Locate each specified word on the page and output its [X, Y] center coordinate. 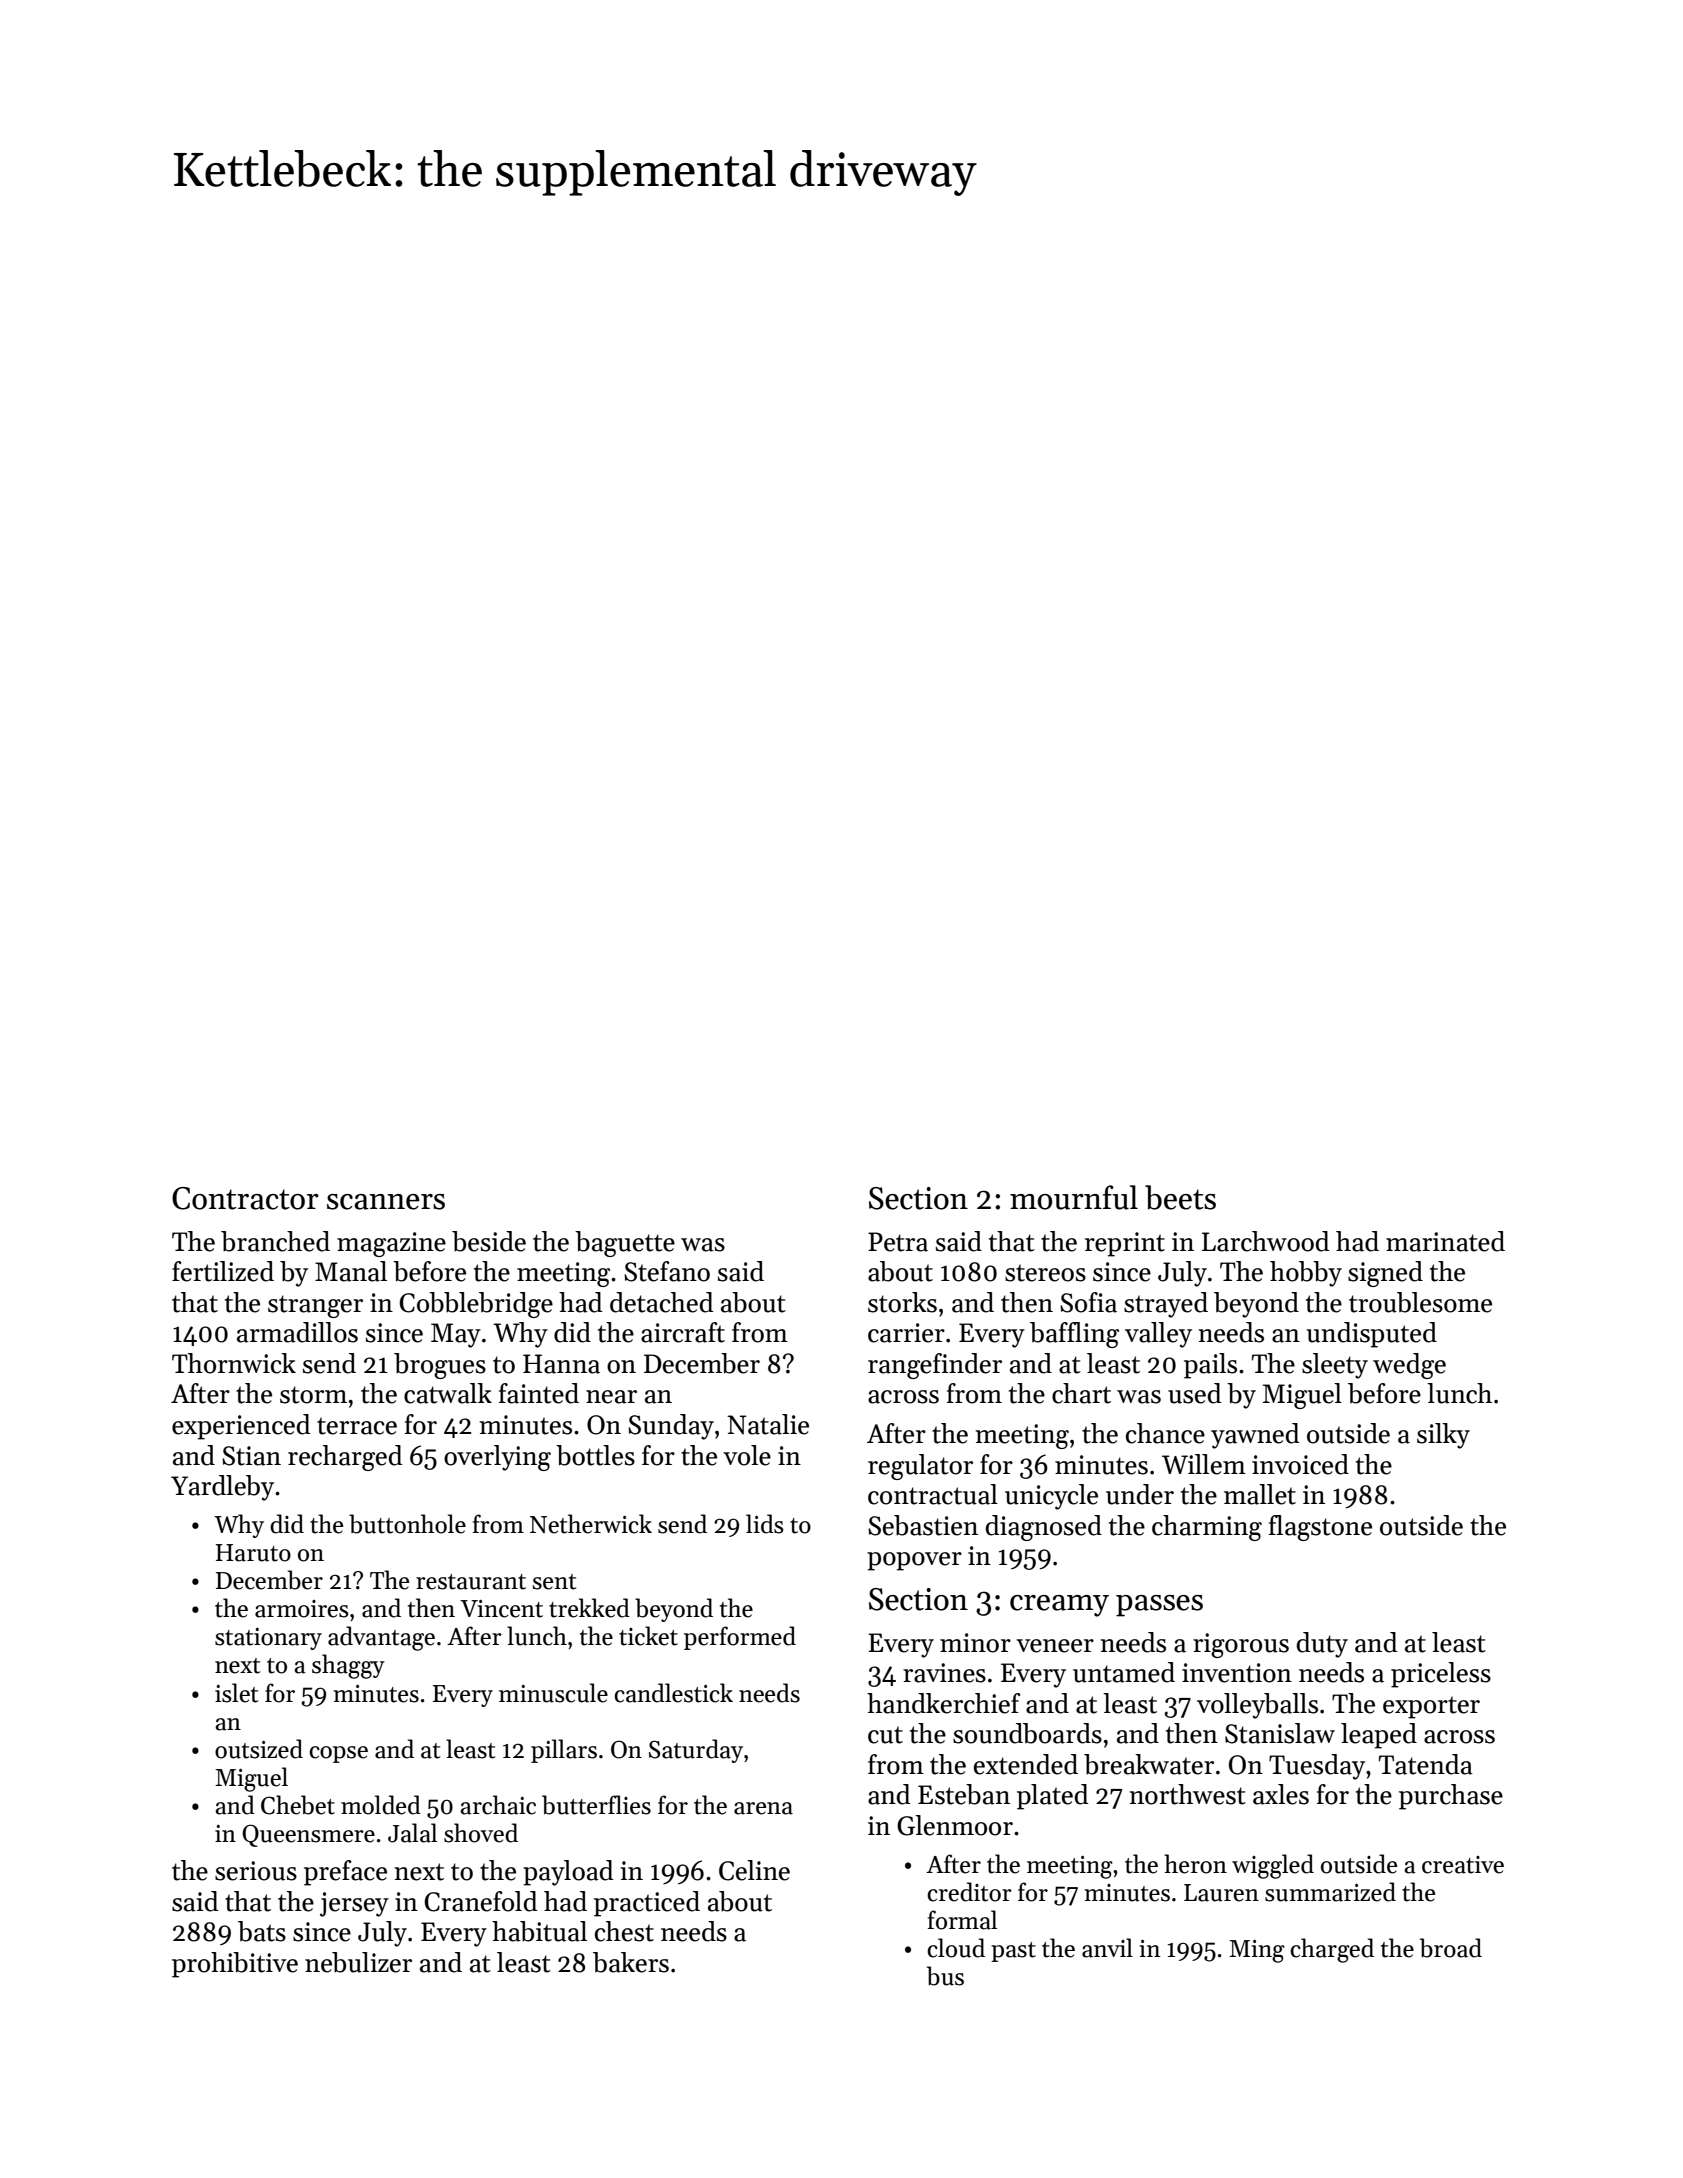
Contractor [245, 1198]
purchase [1451, 1797]
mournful [1074, 1197]
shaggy [348, 1666]
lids [765, 1524]
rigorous [1241, 1645]
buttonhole [407, 1524]
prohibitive [235, 1965]
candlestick [673, 1693]
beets [1180, 1197]
